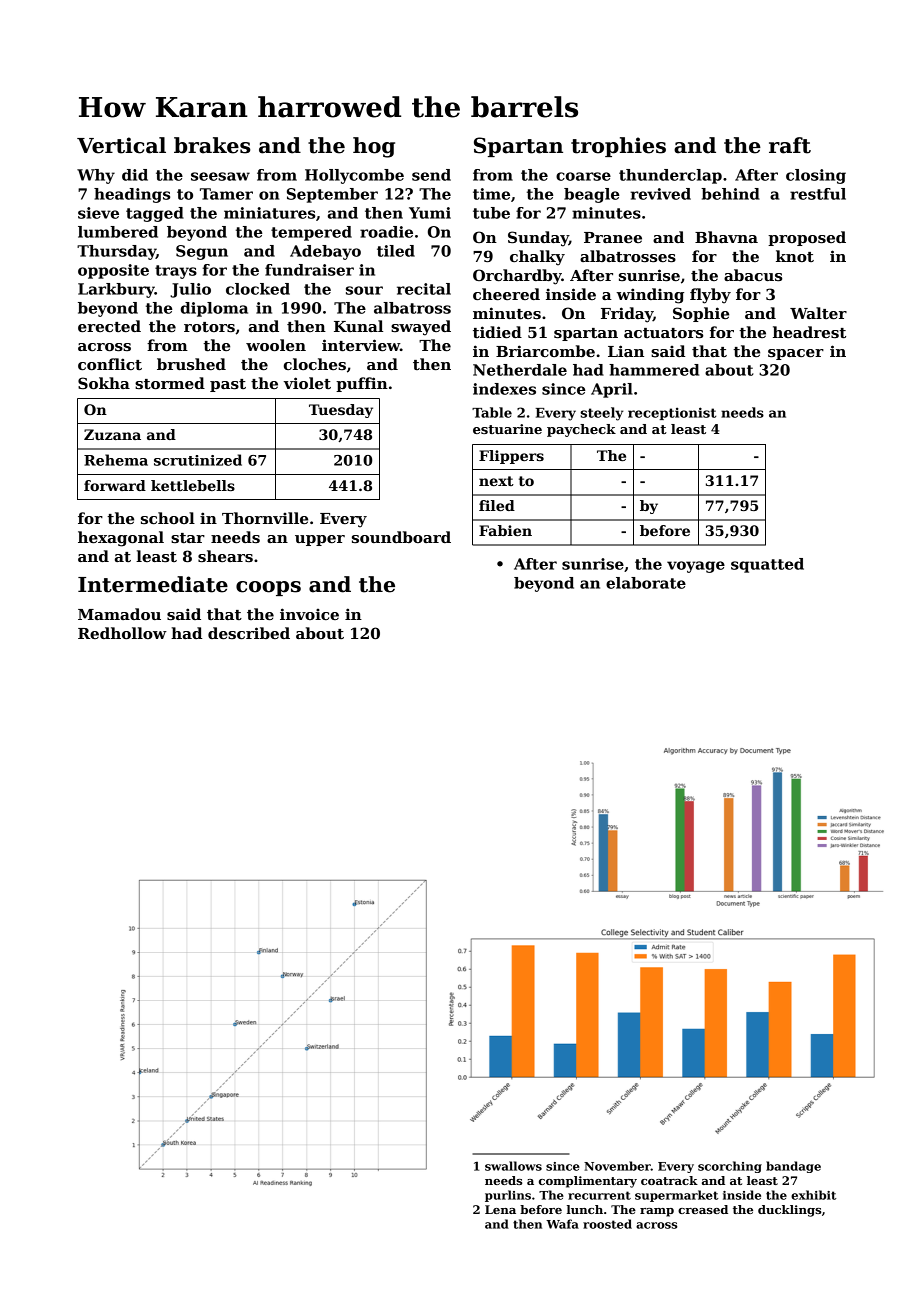 The height and width of the document is (1308, 924). Describe the element at coordinates (276, 345) in the document. I see `woolen` at that location.
